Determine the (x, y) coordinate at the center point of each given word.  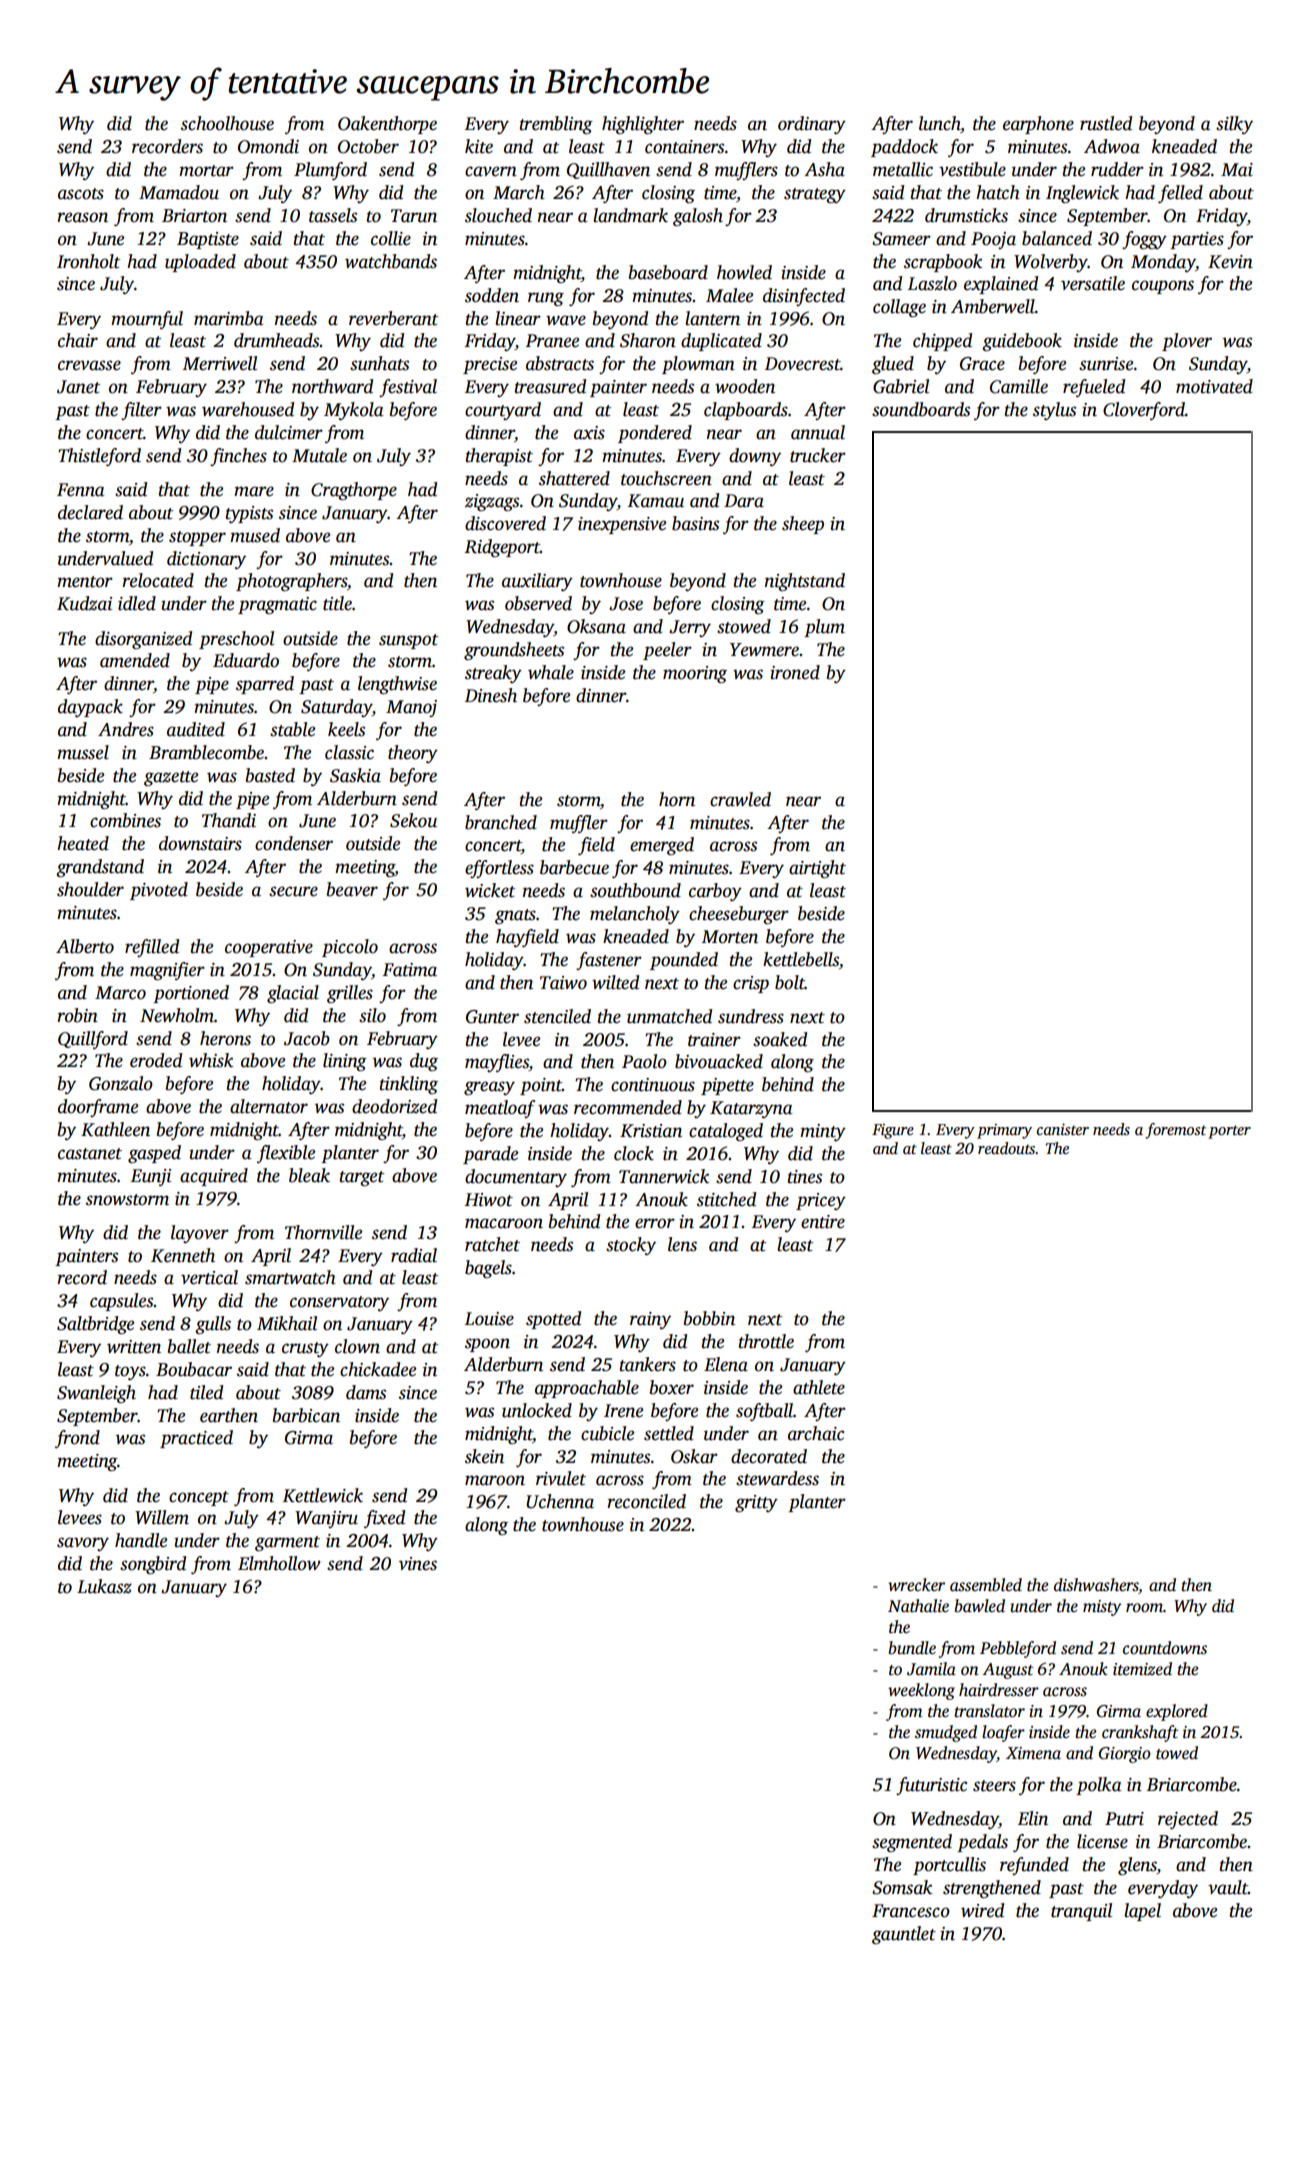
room (1144, 1608)
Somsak (902, 1887)
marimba (229, 318)
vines (418, 1564)
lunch (939, 123)
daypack (90, 708)
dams (366, 1392)
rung (546, 299)
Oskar (694, 1456)
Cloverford (1144, 411)
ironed (795, 672)
